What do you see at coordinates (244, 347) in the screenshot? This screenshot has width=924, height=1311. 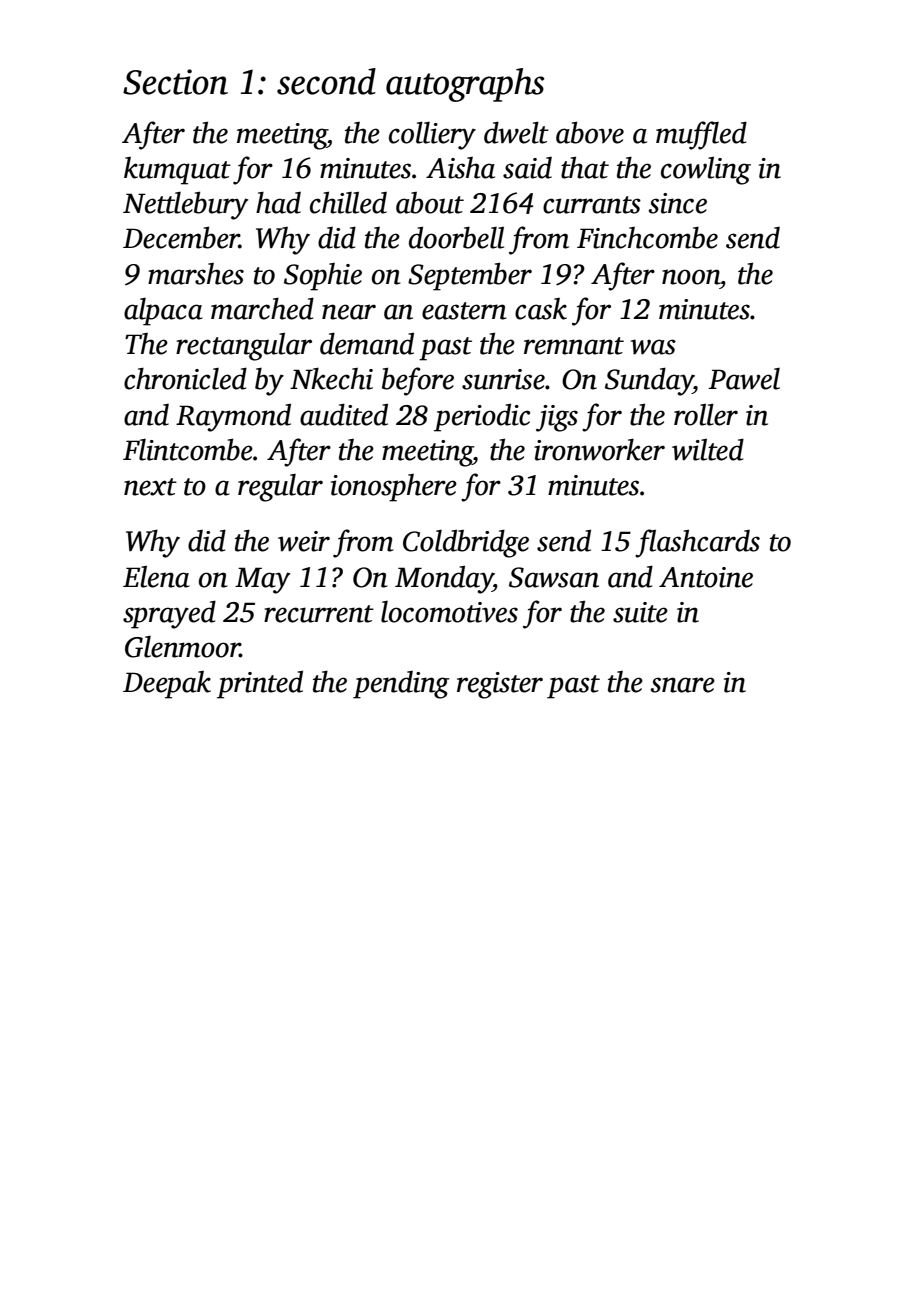 I see `rectangular` at bounding box center [244, 347].
